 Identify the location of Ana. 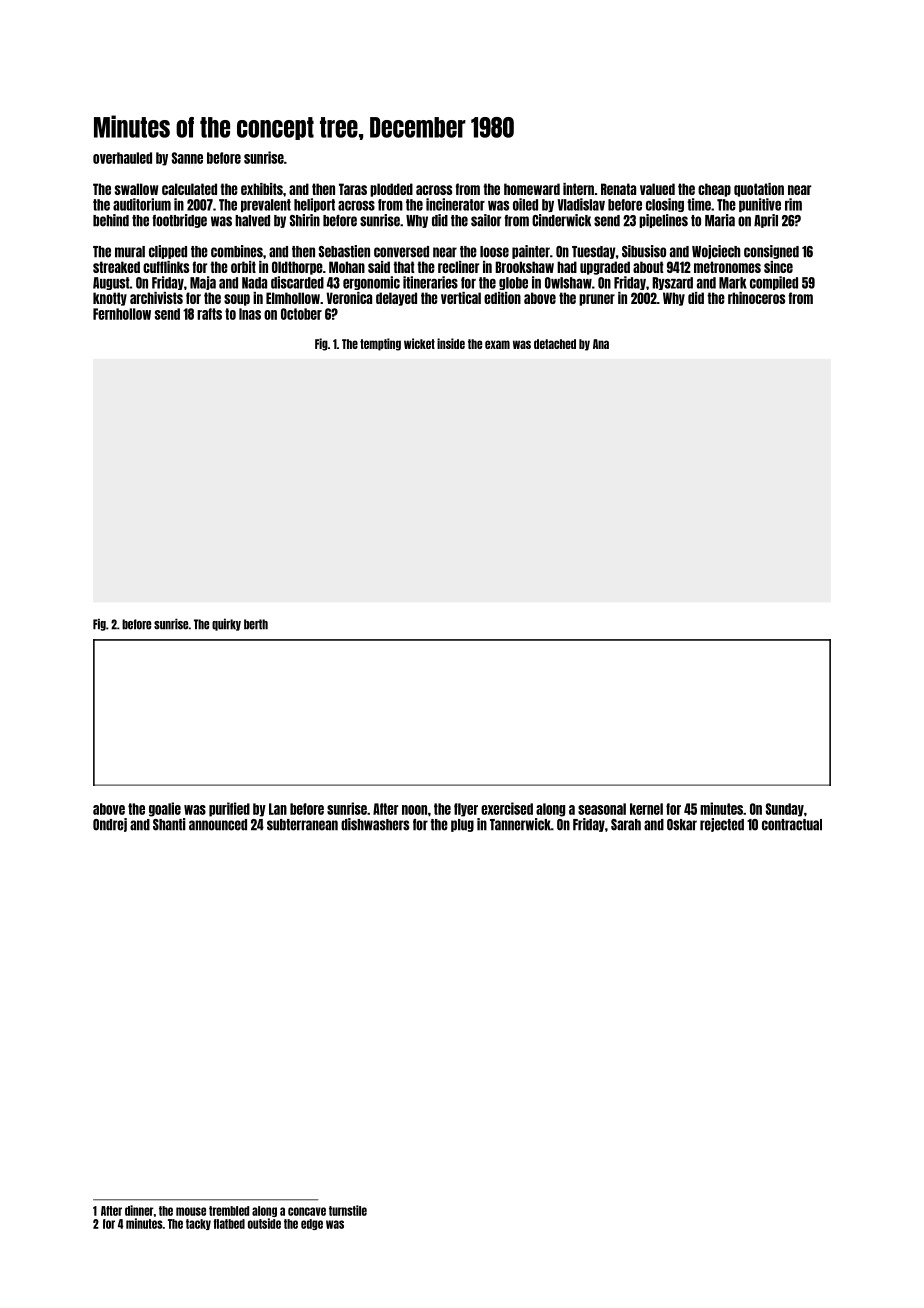
(601, 344).
